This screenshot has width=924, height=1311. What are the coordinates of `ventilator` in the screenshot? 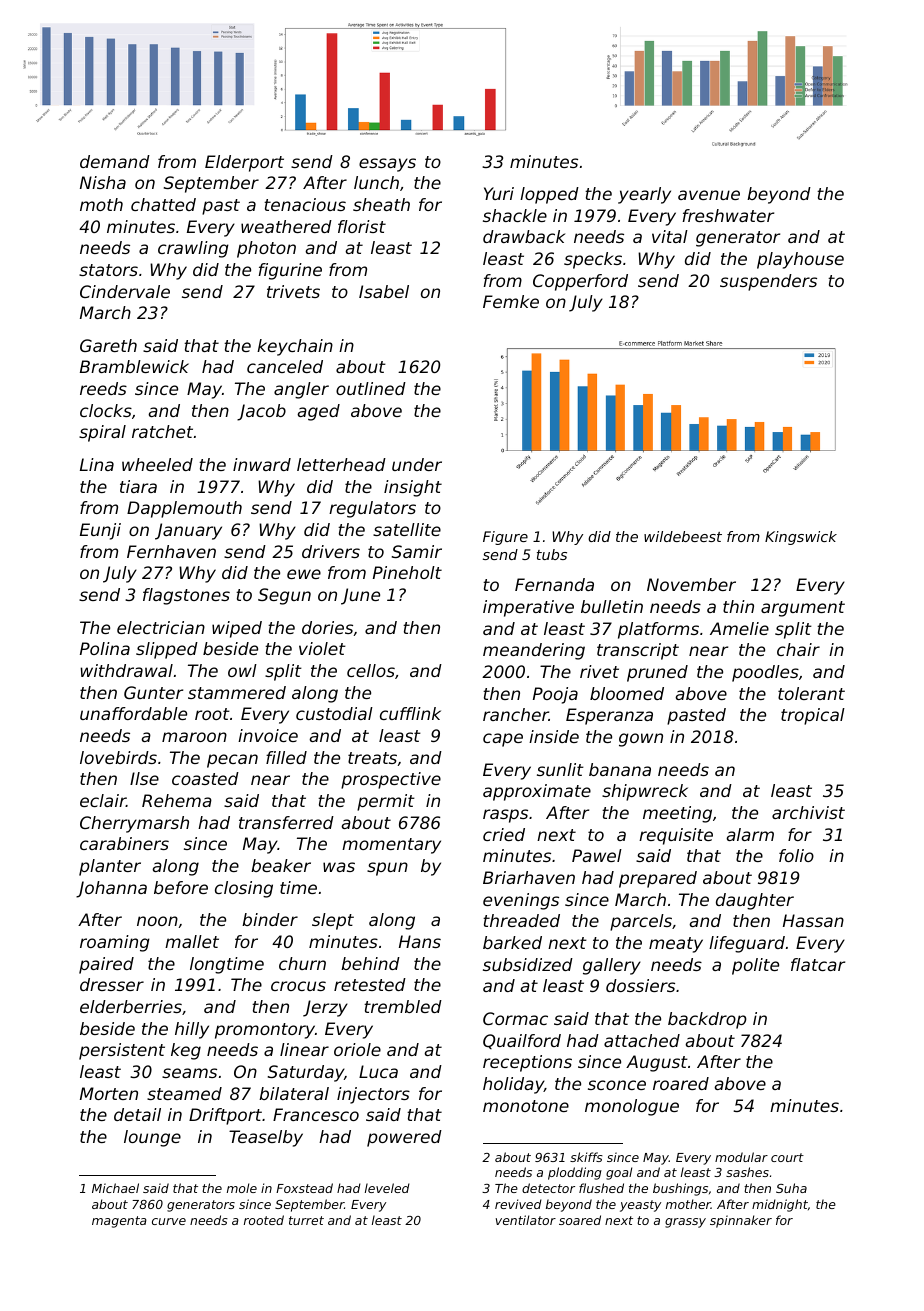 It's located at (526, 1220).
